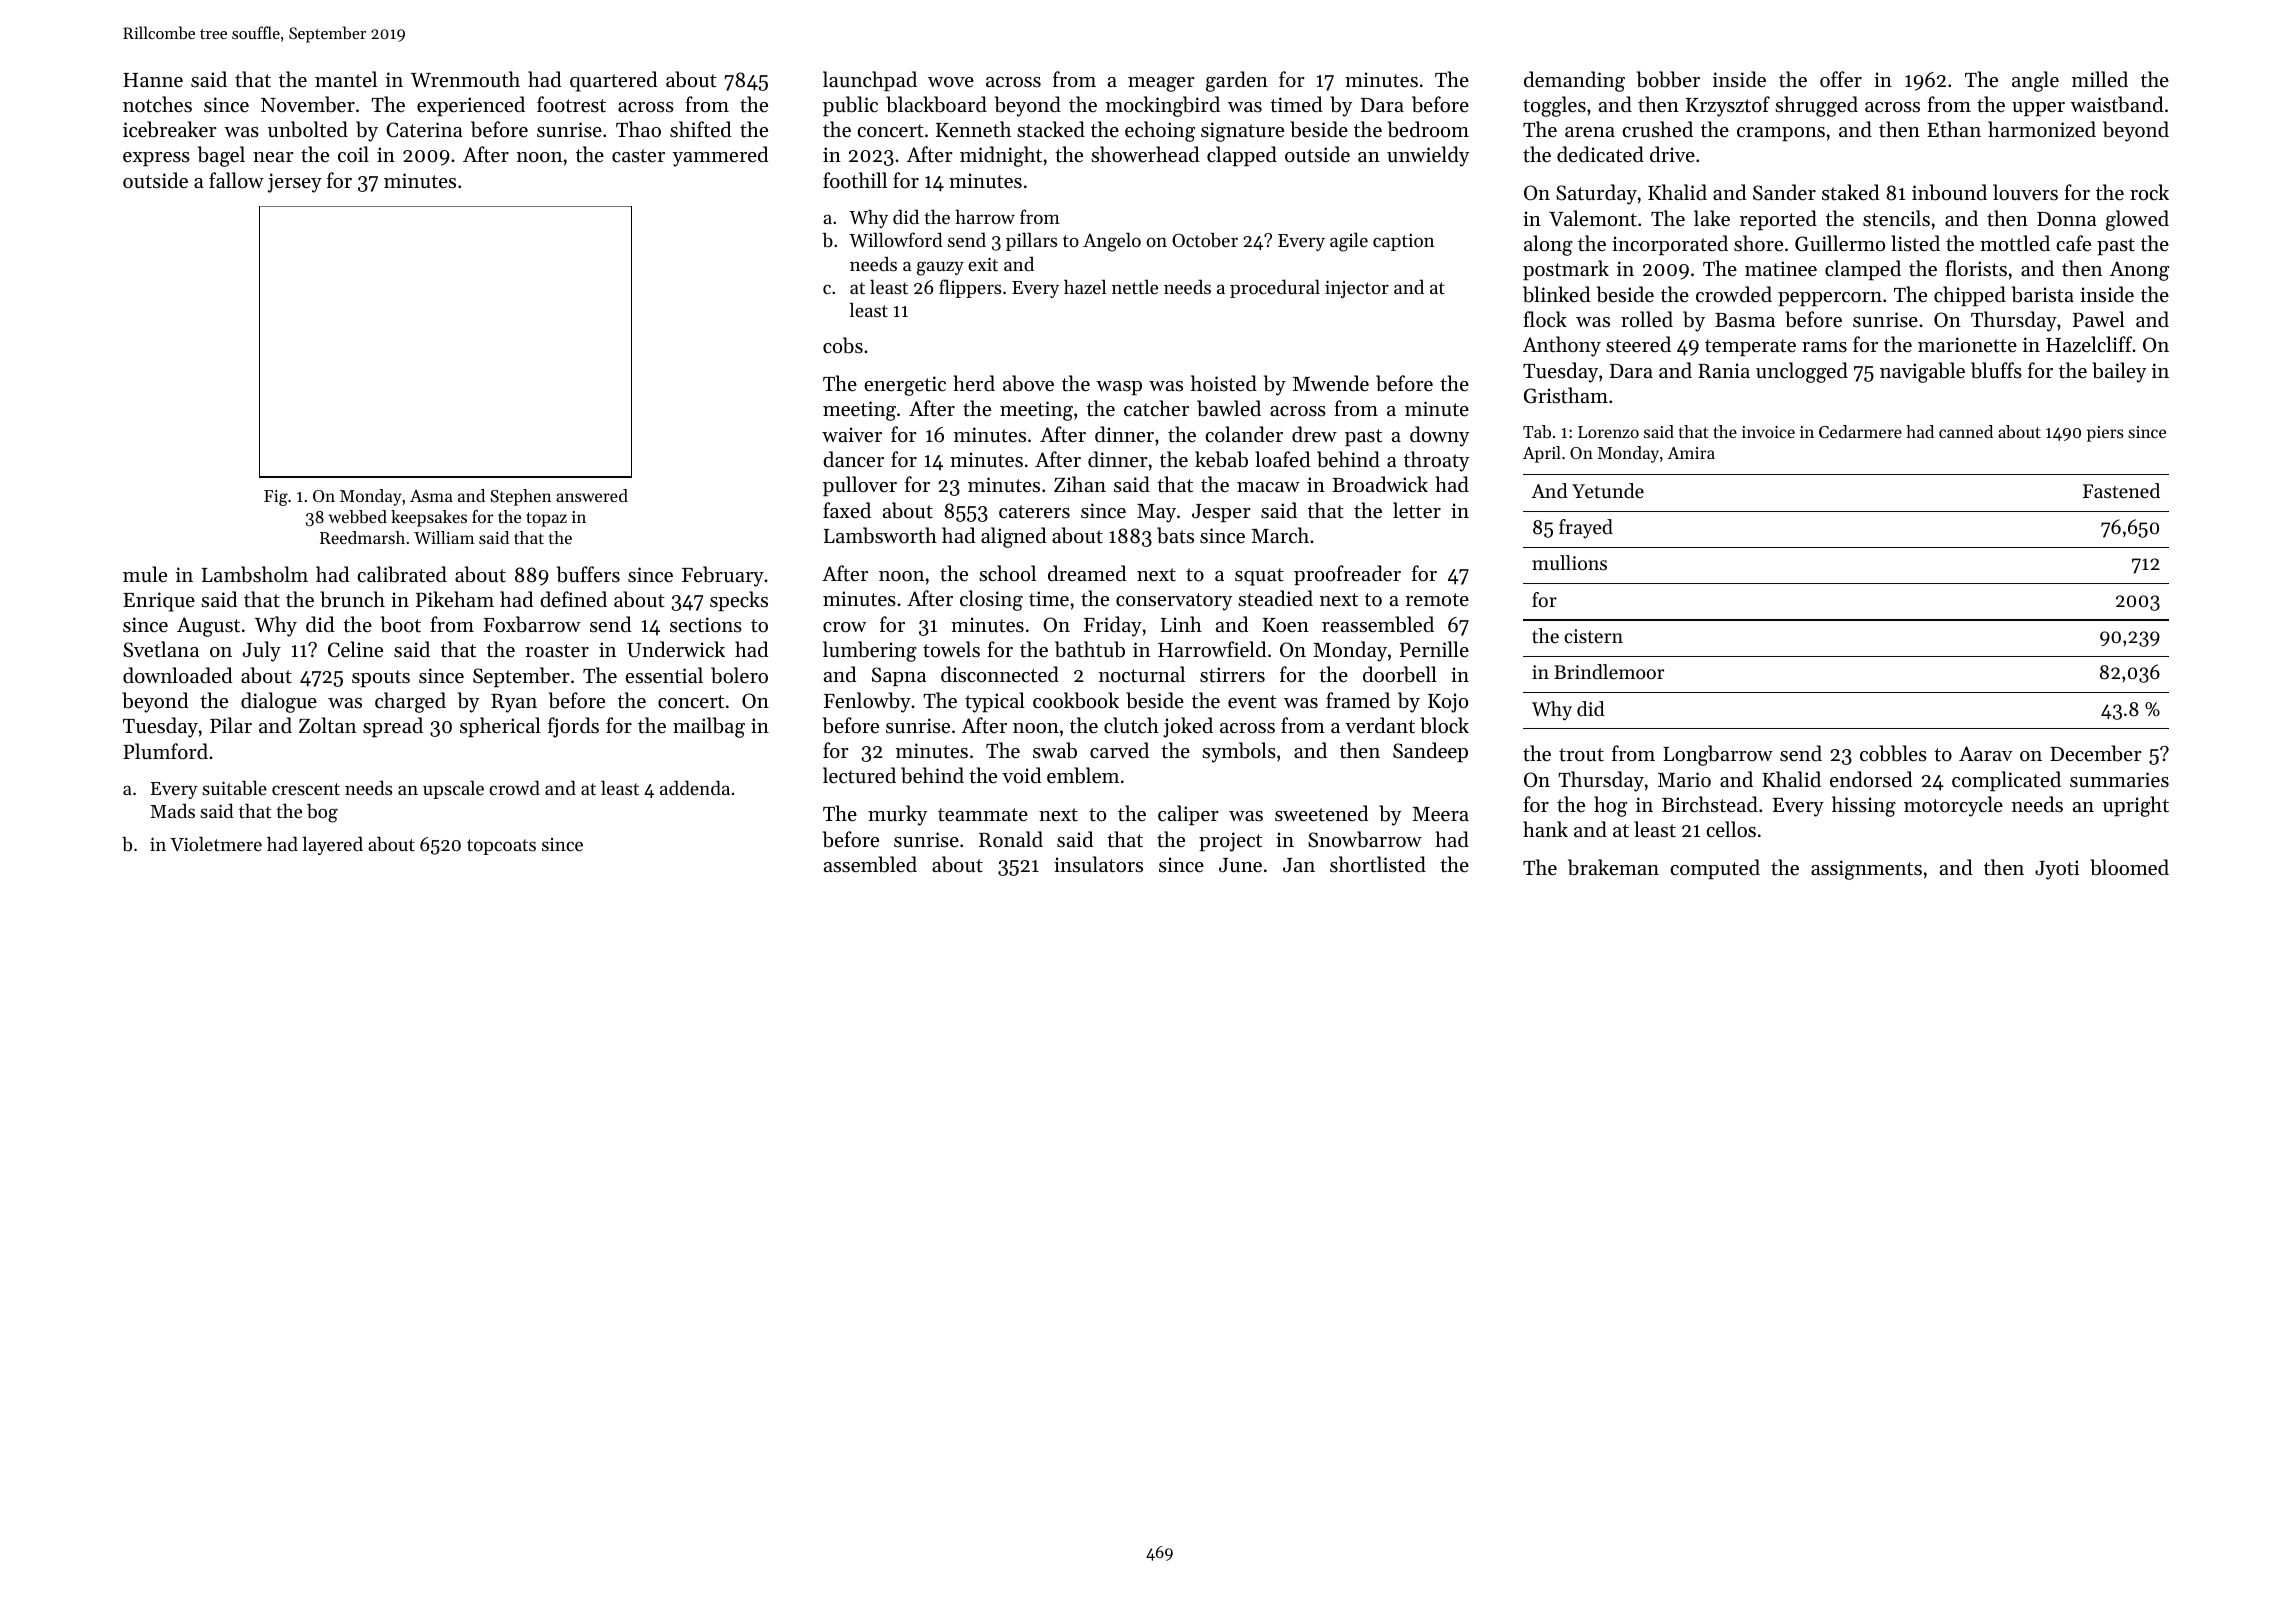 The image size is (2292, 1620). I want to click on jersey, so click(295, 183).
